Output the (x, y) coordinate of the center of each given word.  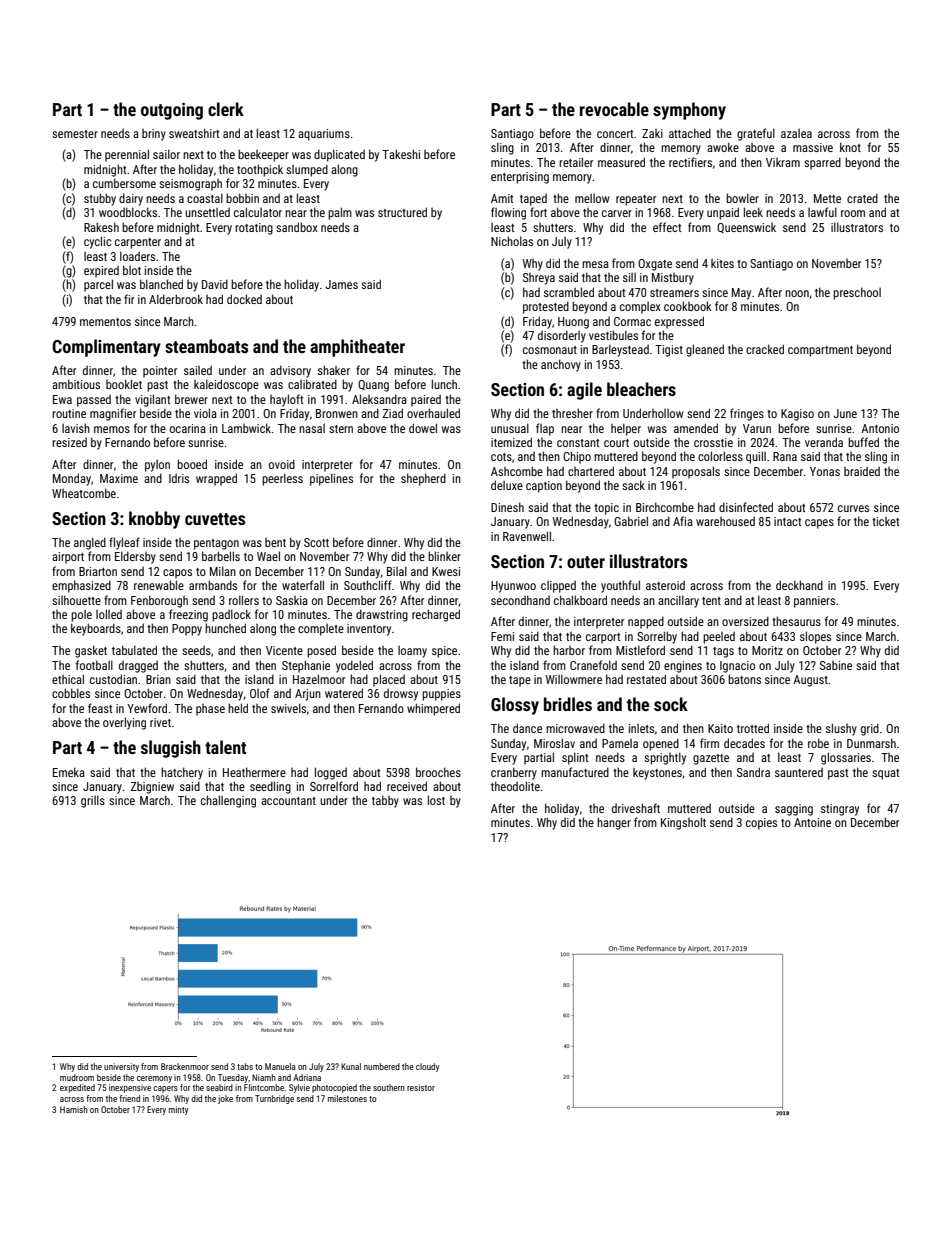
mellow (592, 198)
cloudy (428, 1067)
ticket (885, 521)
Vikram (783, 162)
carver (617, 213)
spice (444, 652)
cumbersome (124, 183)
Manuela (280, 1066)
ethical (68, 679)
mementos (105, 322)
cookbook (688, 306)
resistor (421, 1087)
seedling (270, 787)
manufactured (575, 772)
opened (661, 744)
